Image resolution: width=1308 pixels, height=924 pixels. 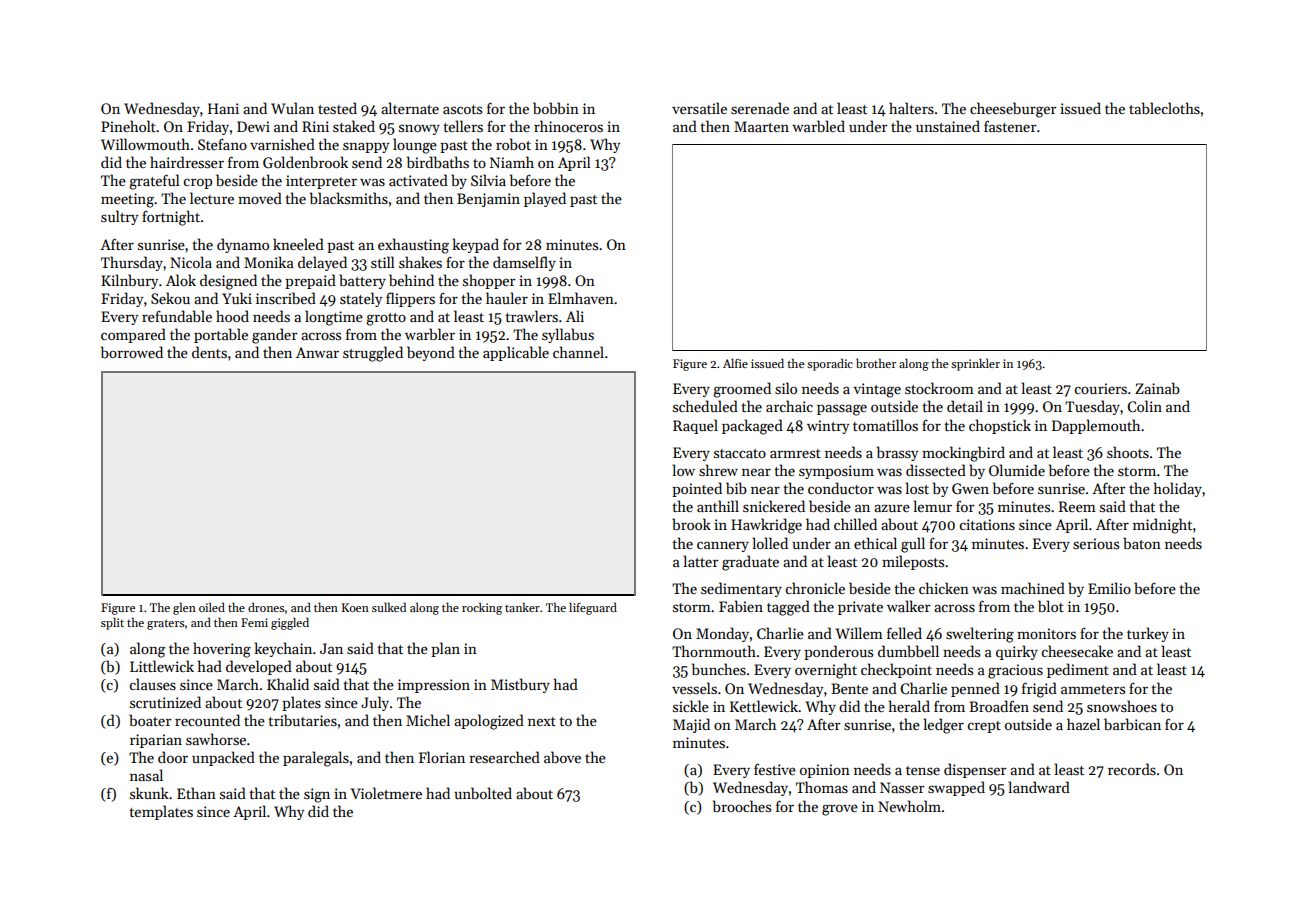 I want to click on ascots, so click(x=462, y=109).
